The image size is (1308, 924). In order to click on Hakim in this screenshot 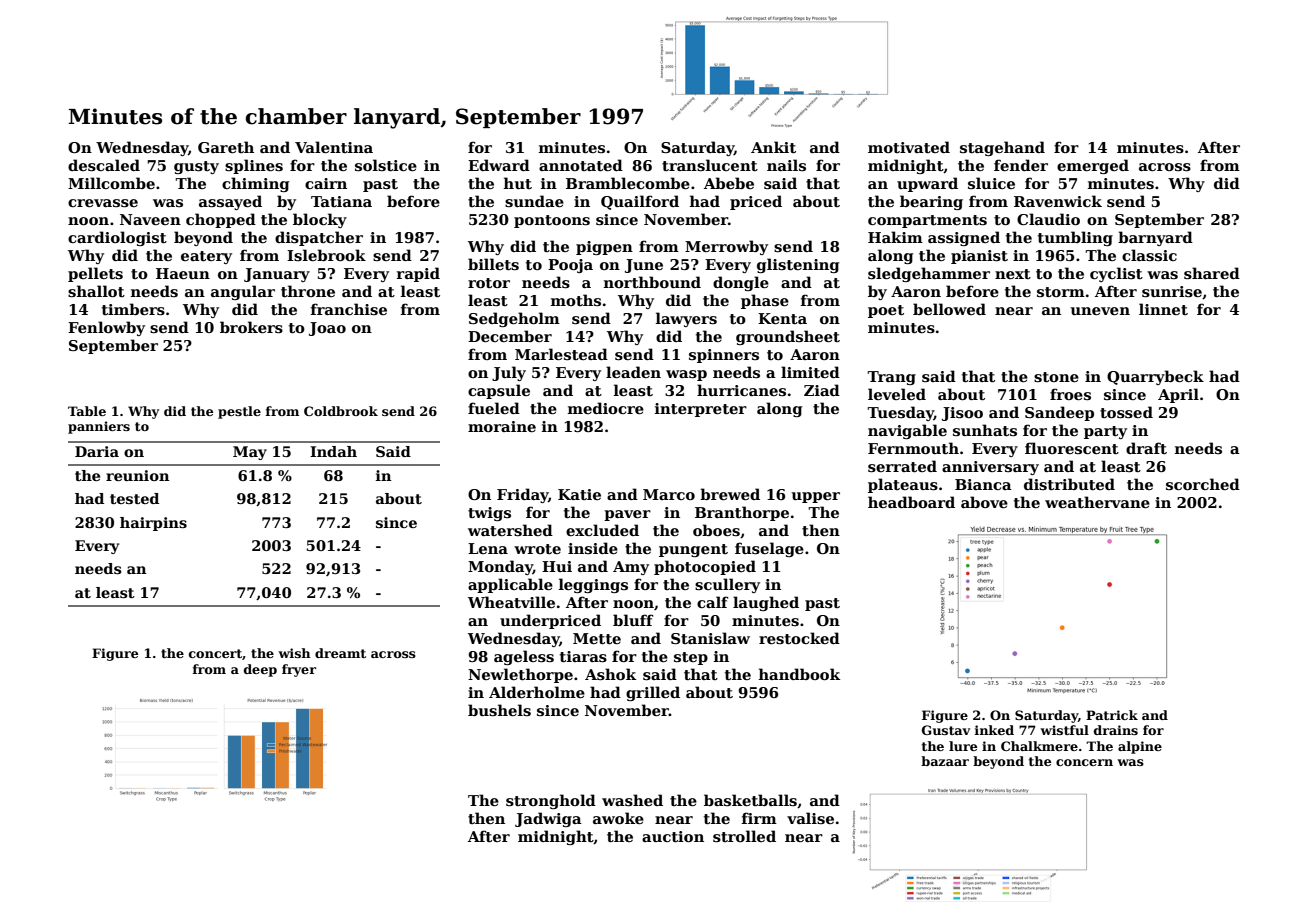, I will do `click(895, 237)`.
